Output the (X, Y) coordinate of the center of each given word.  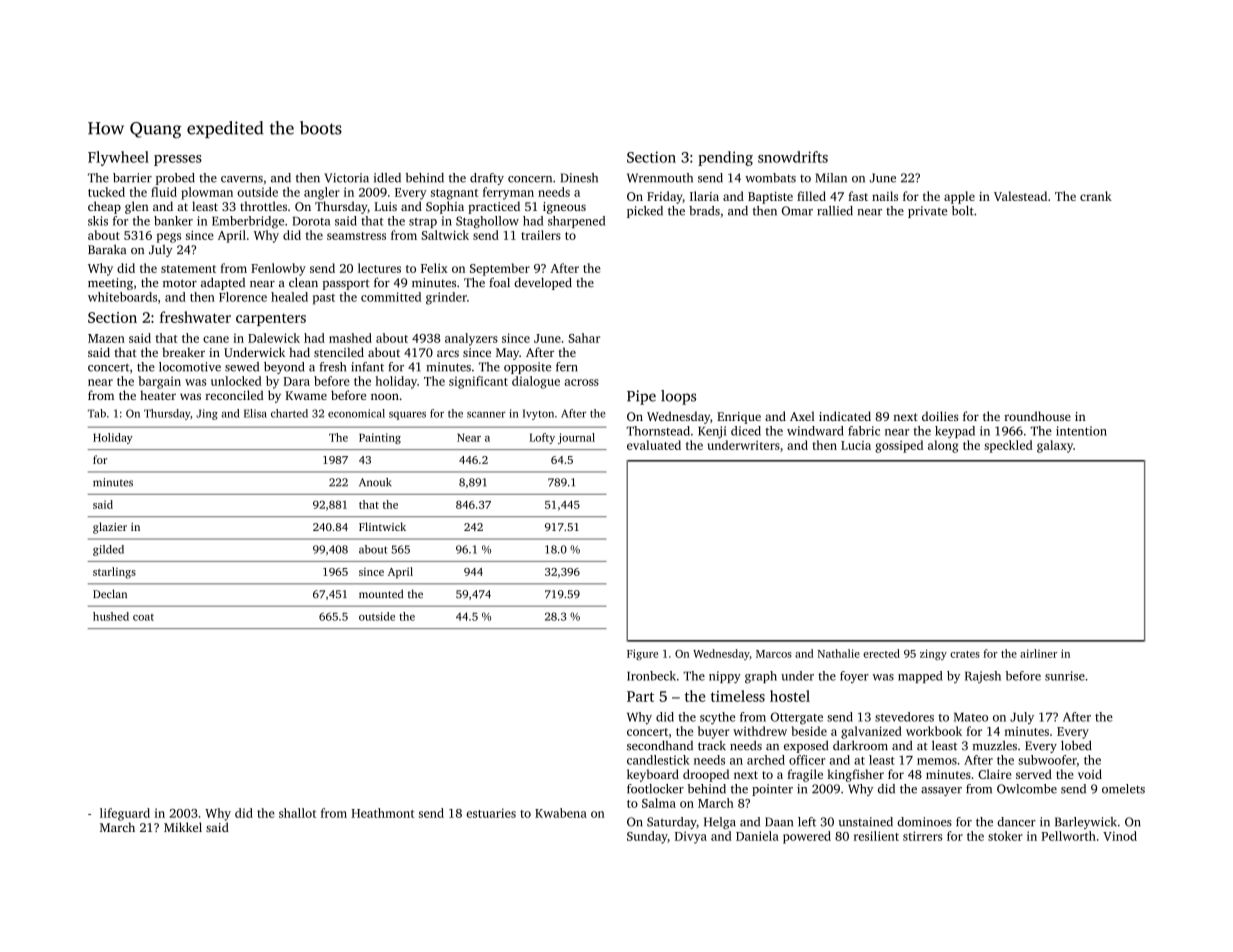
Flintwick (382, 526)
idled (387, 178)
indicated (845, 416)
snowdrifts (793, 157)
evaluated (654, 445)
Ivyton (538, 414)
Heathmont (382, 813)
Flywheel (118, 158)
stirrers (922, 836)
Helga (720, 823)
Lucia (856, 445)
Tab (97, 413)
